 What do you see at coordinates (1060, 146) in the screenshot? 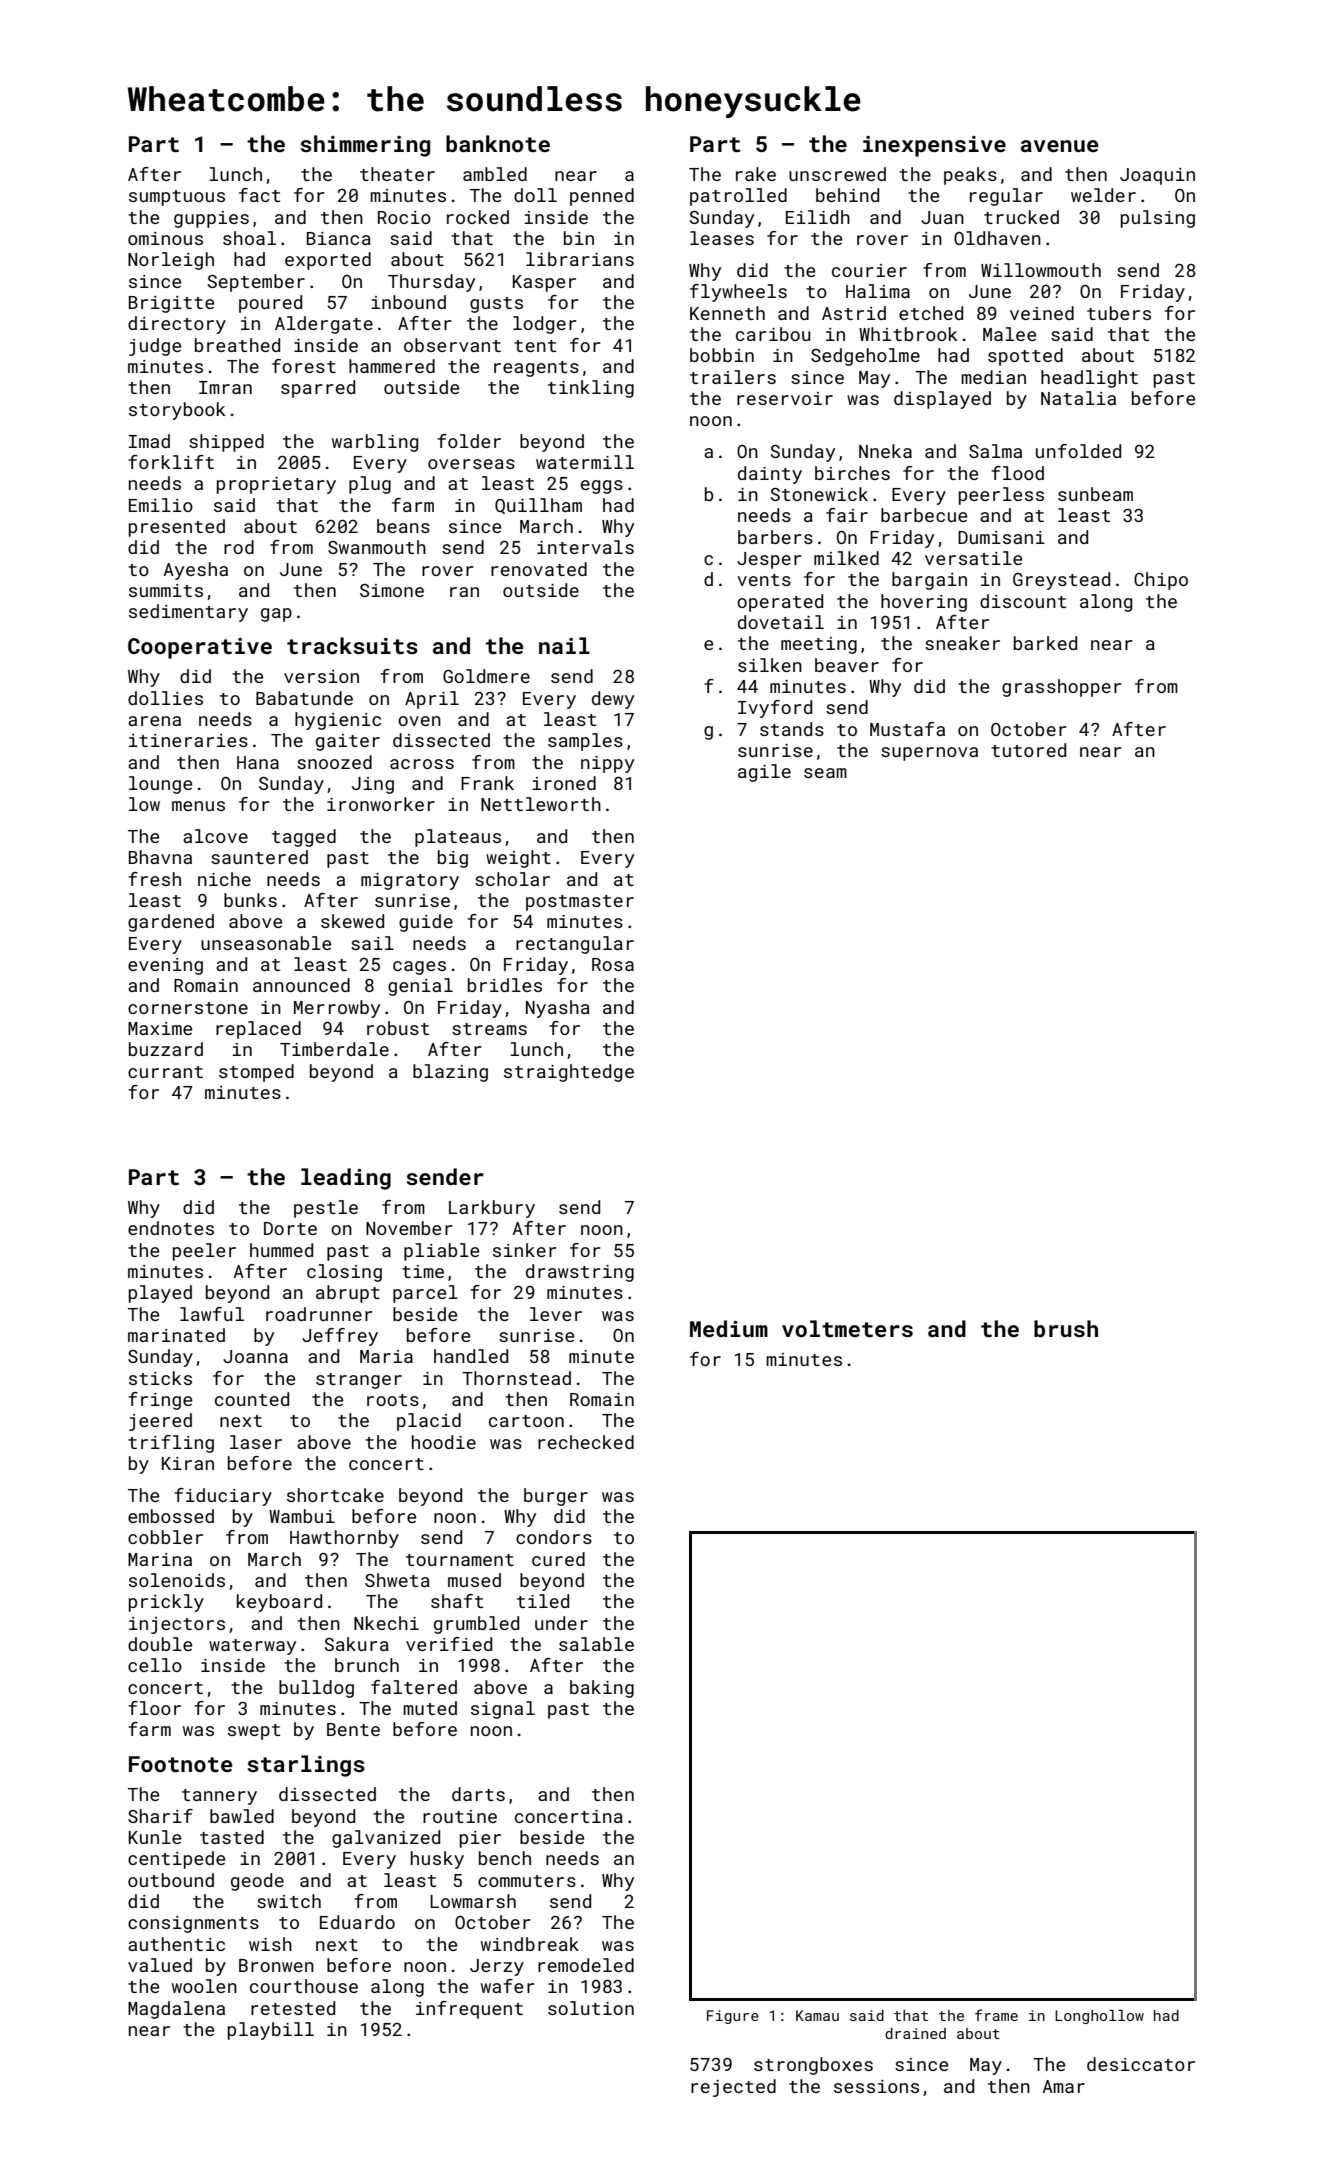
I see `avenue` at bounding box center [1060, 146].
